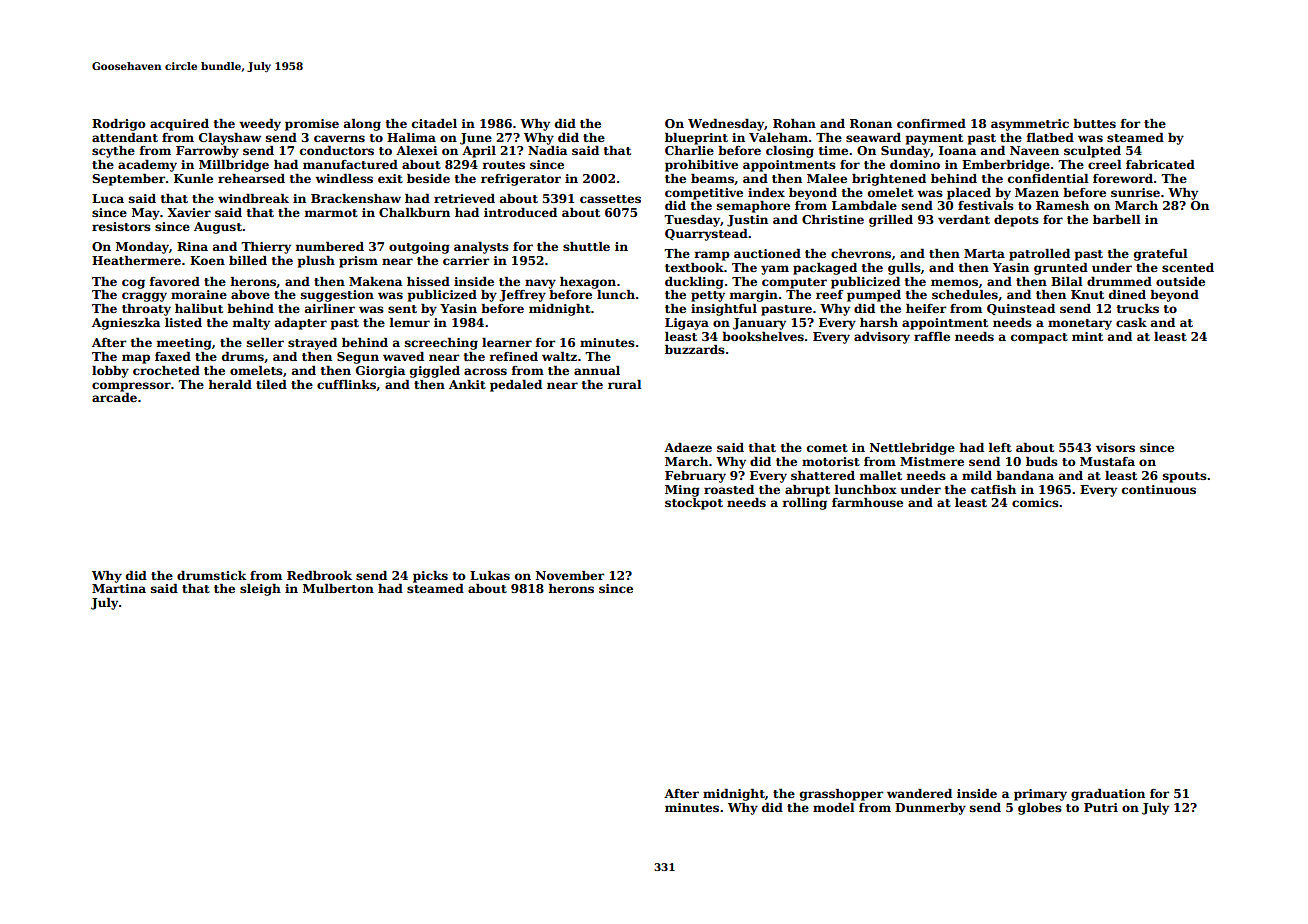 This document has height=924, width=1308. I want to click on Mulberton, so click(338, 588).
